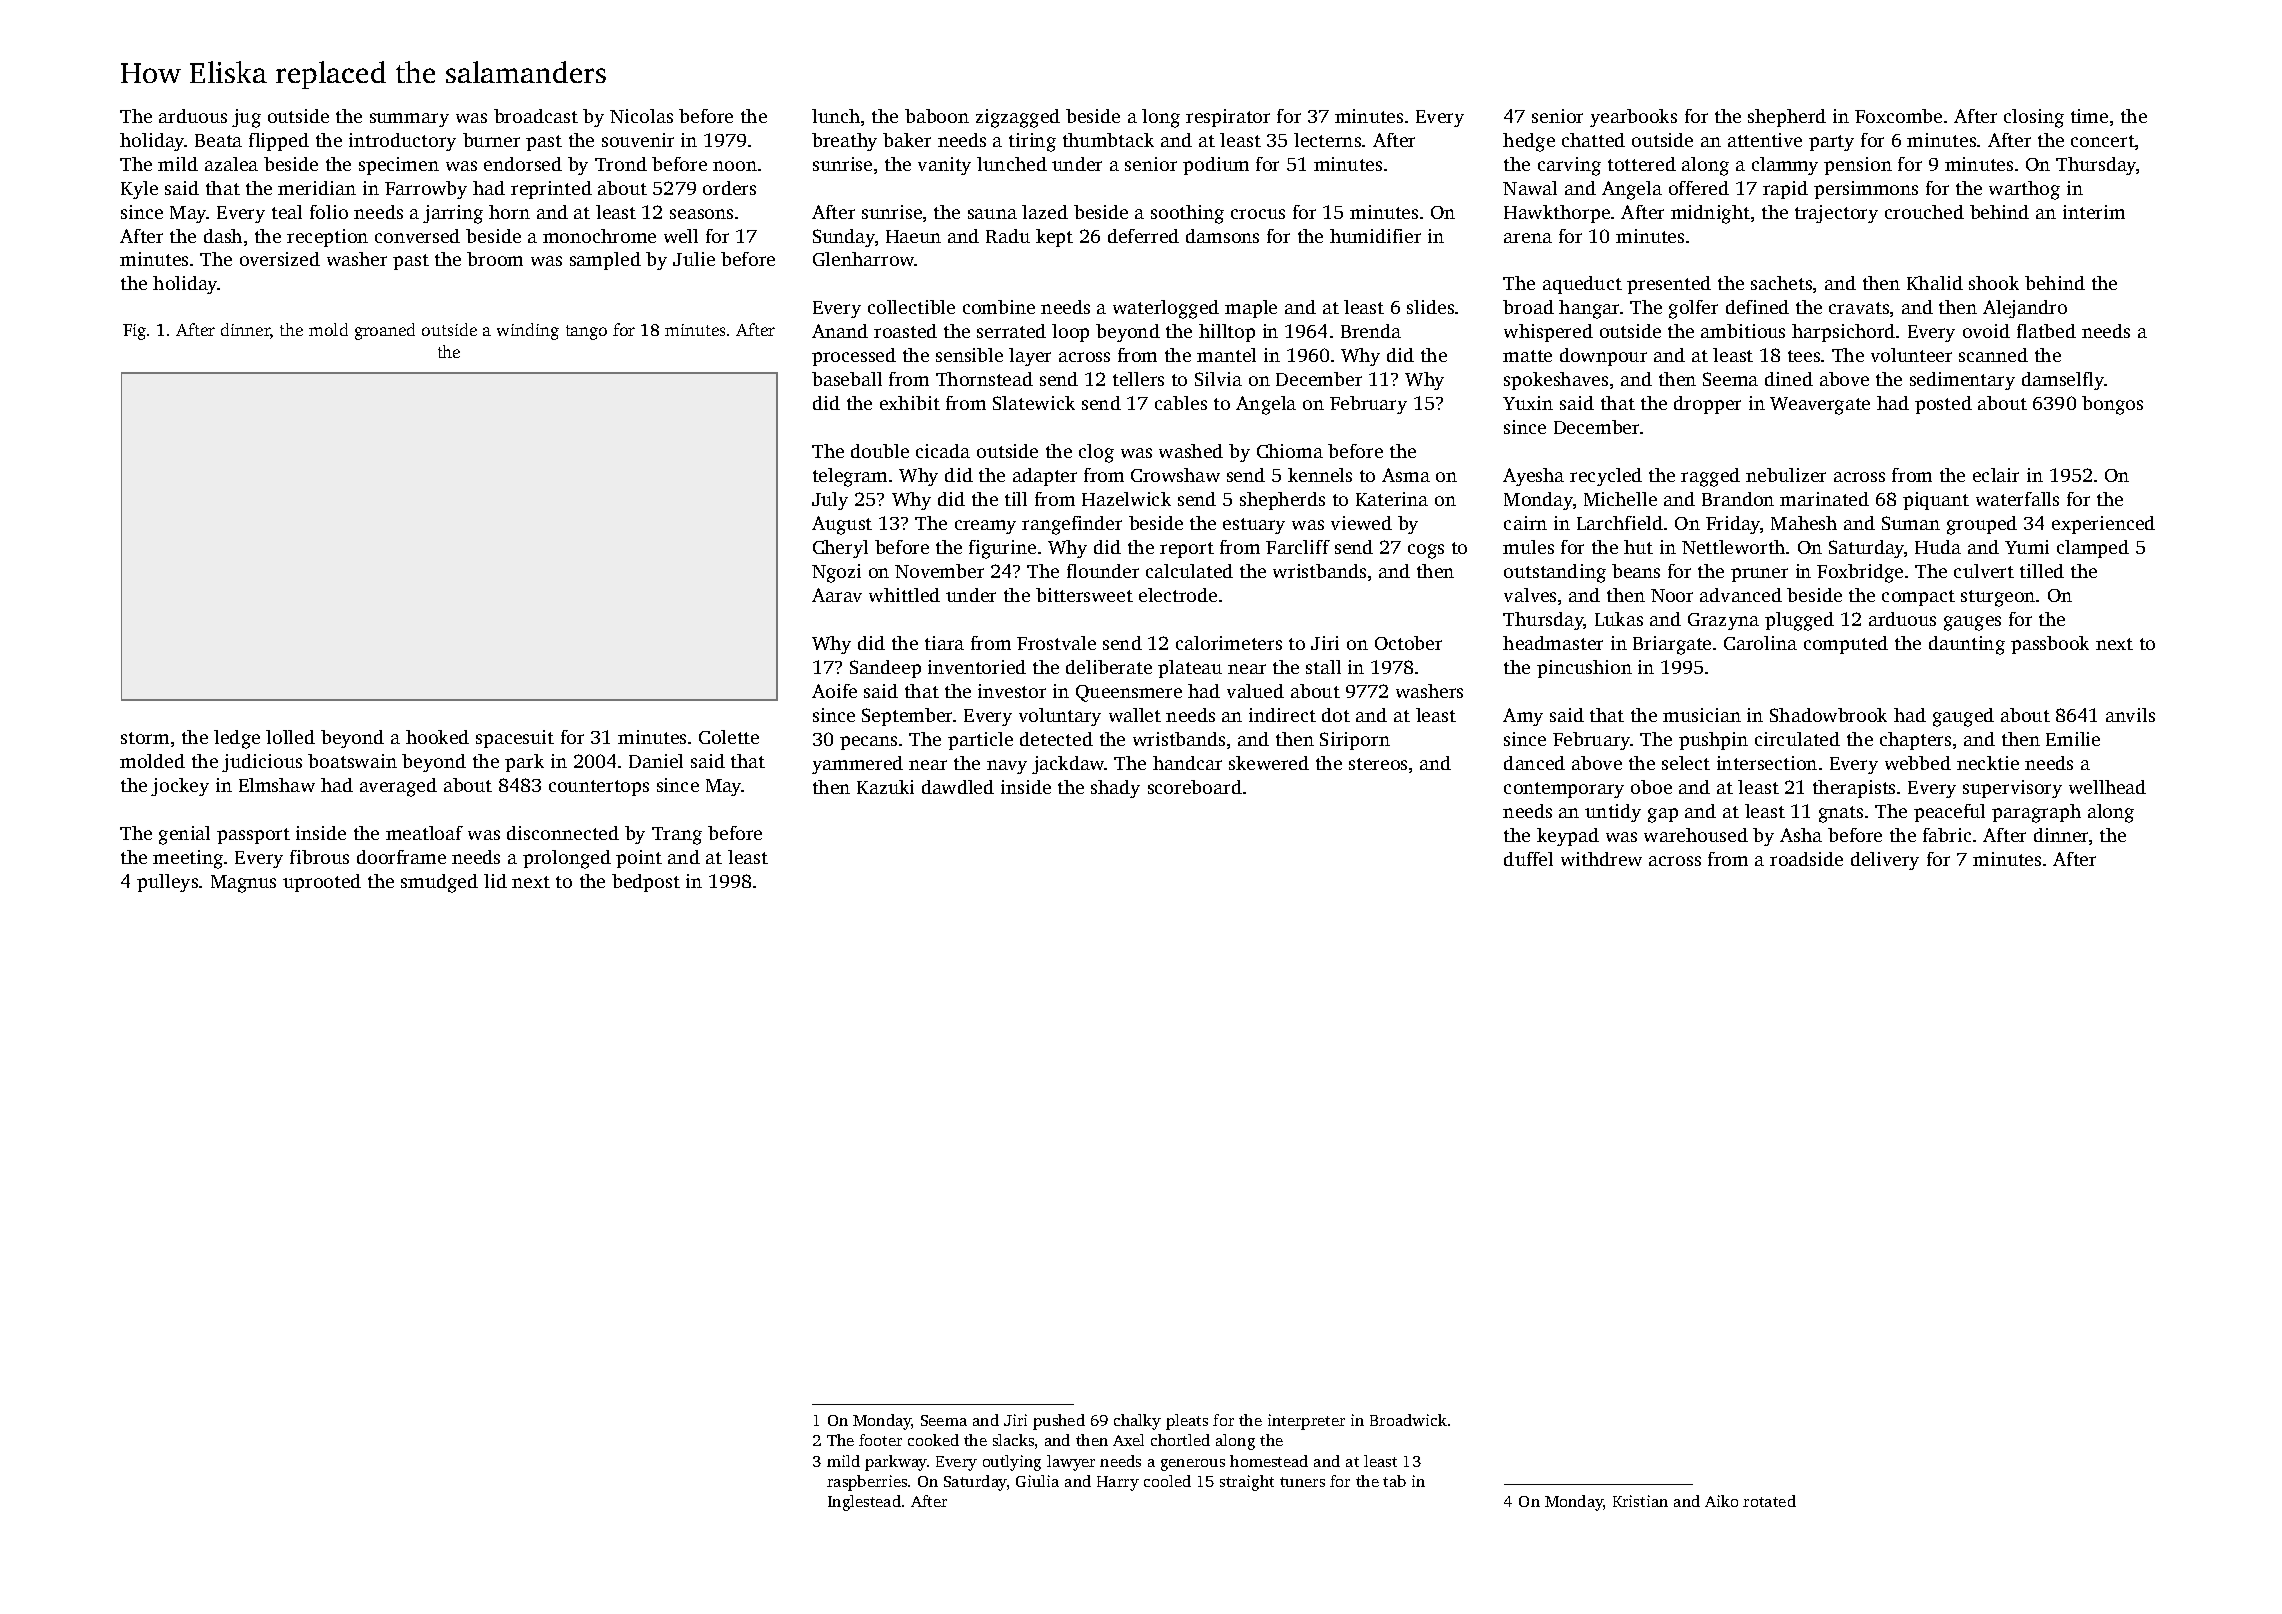  What do you see at coordinates (246, 118) in the image?
I see `jug` at bounding box center [246, 118].
